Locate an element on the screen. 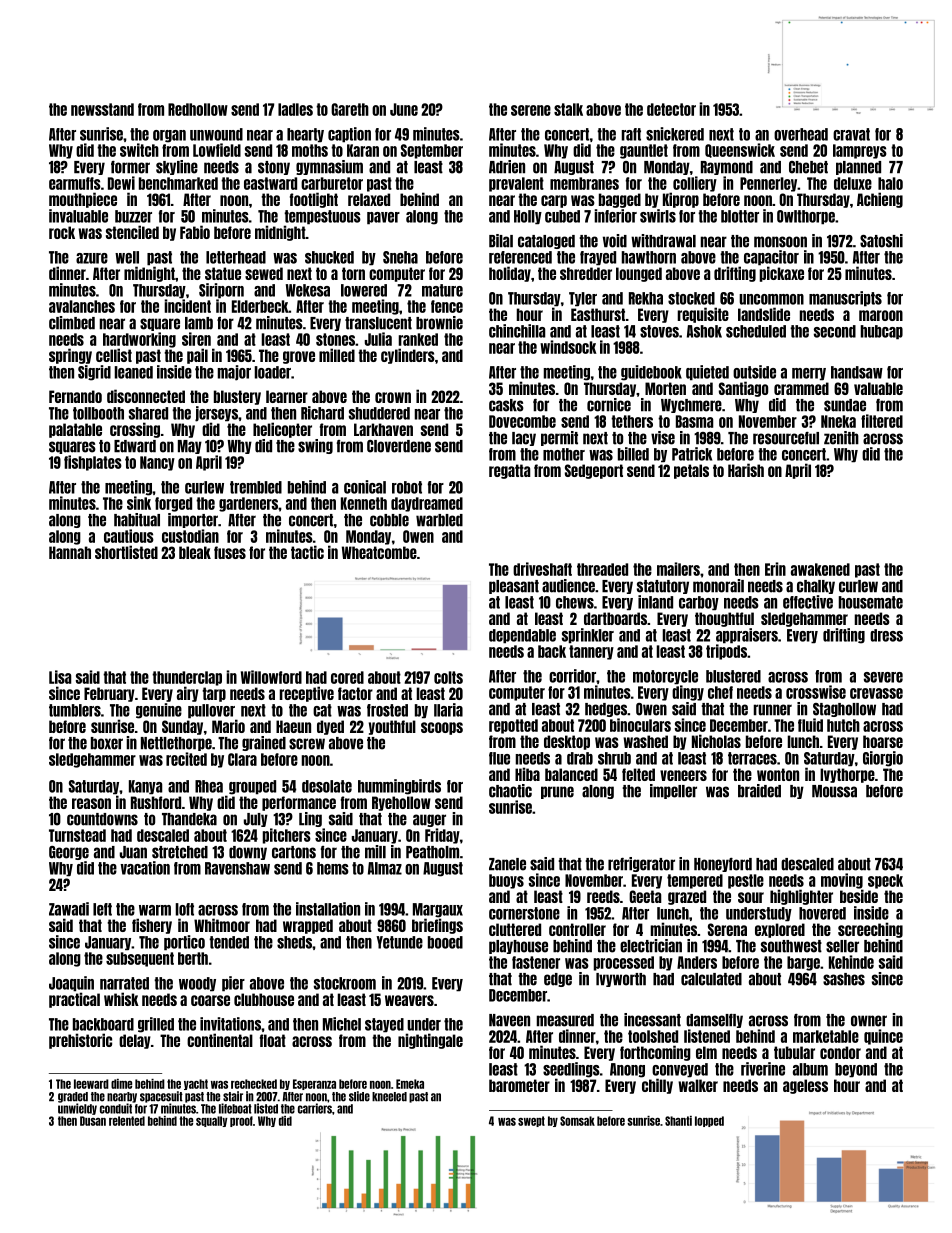  stony is located at coordinates (274, 168).
